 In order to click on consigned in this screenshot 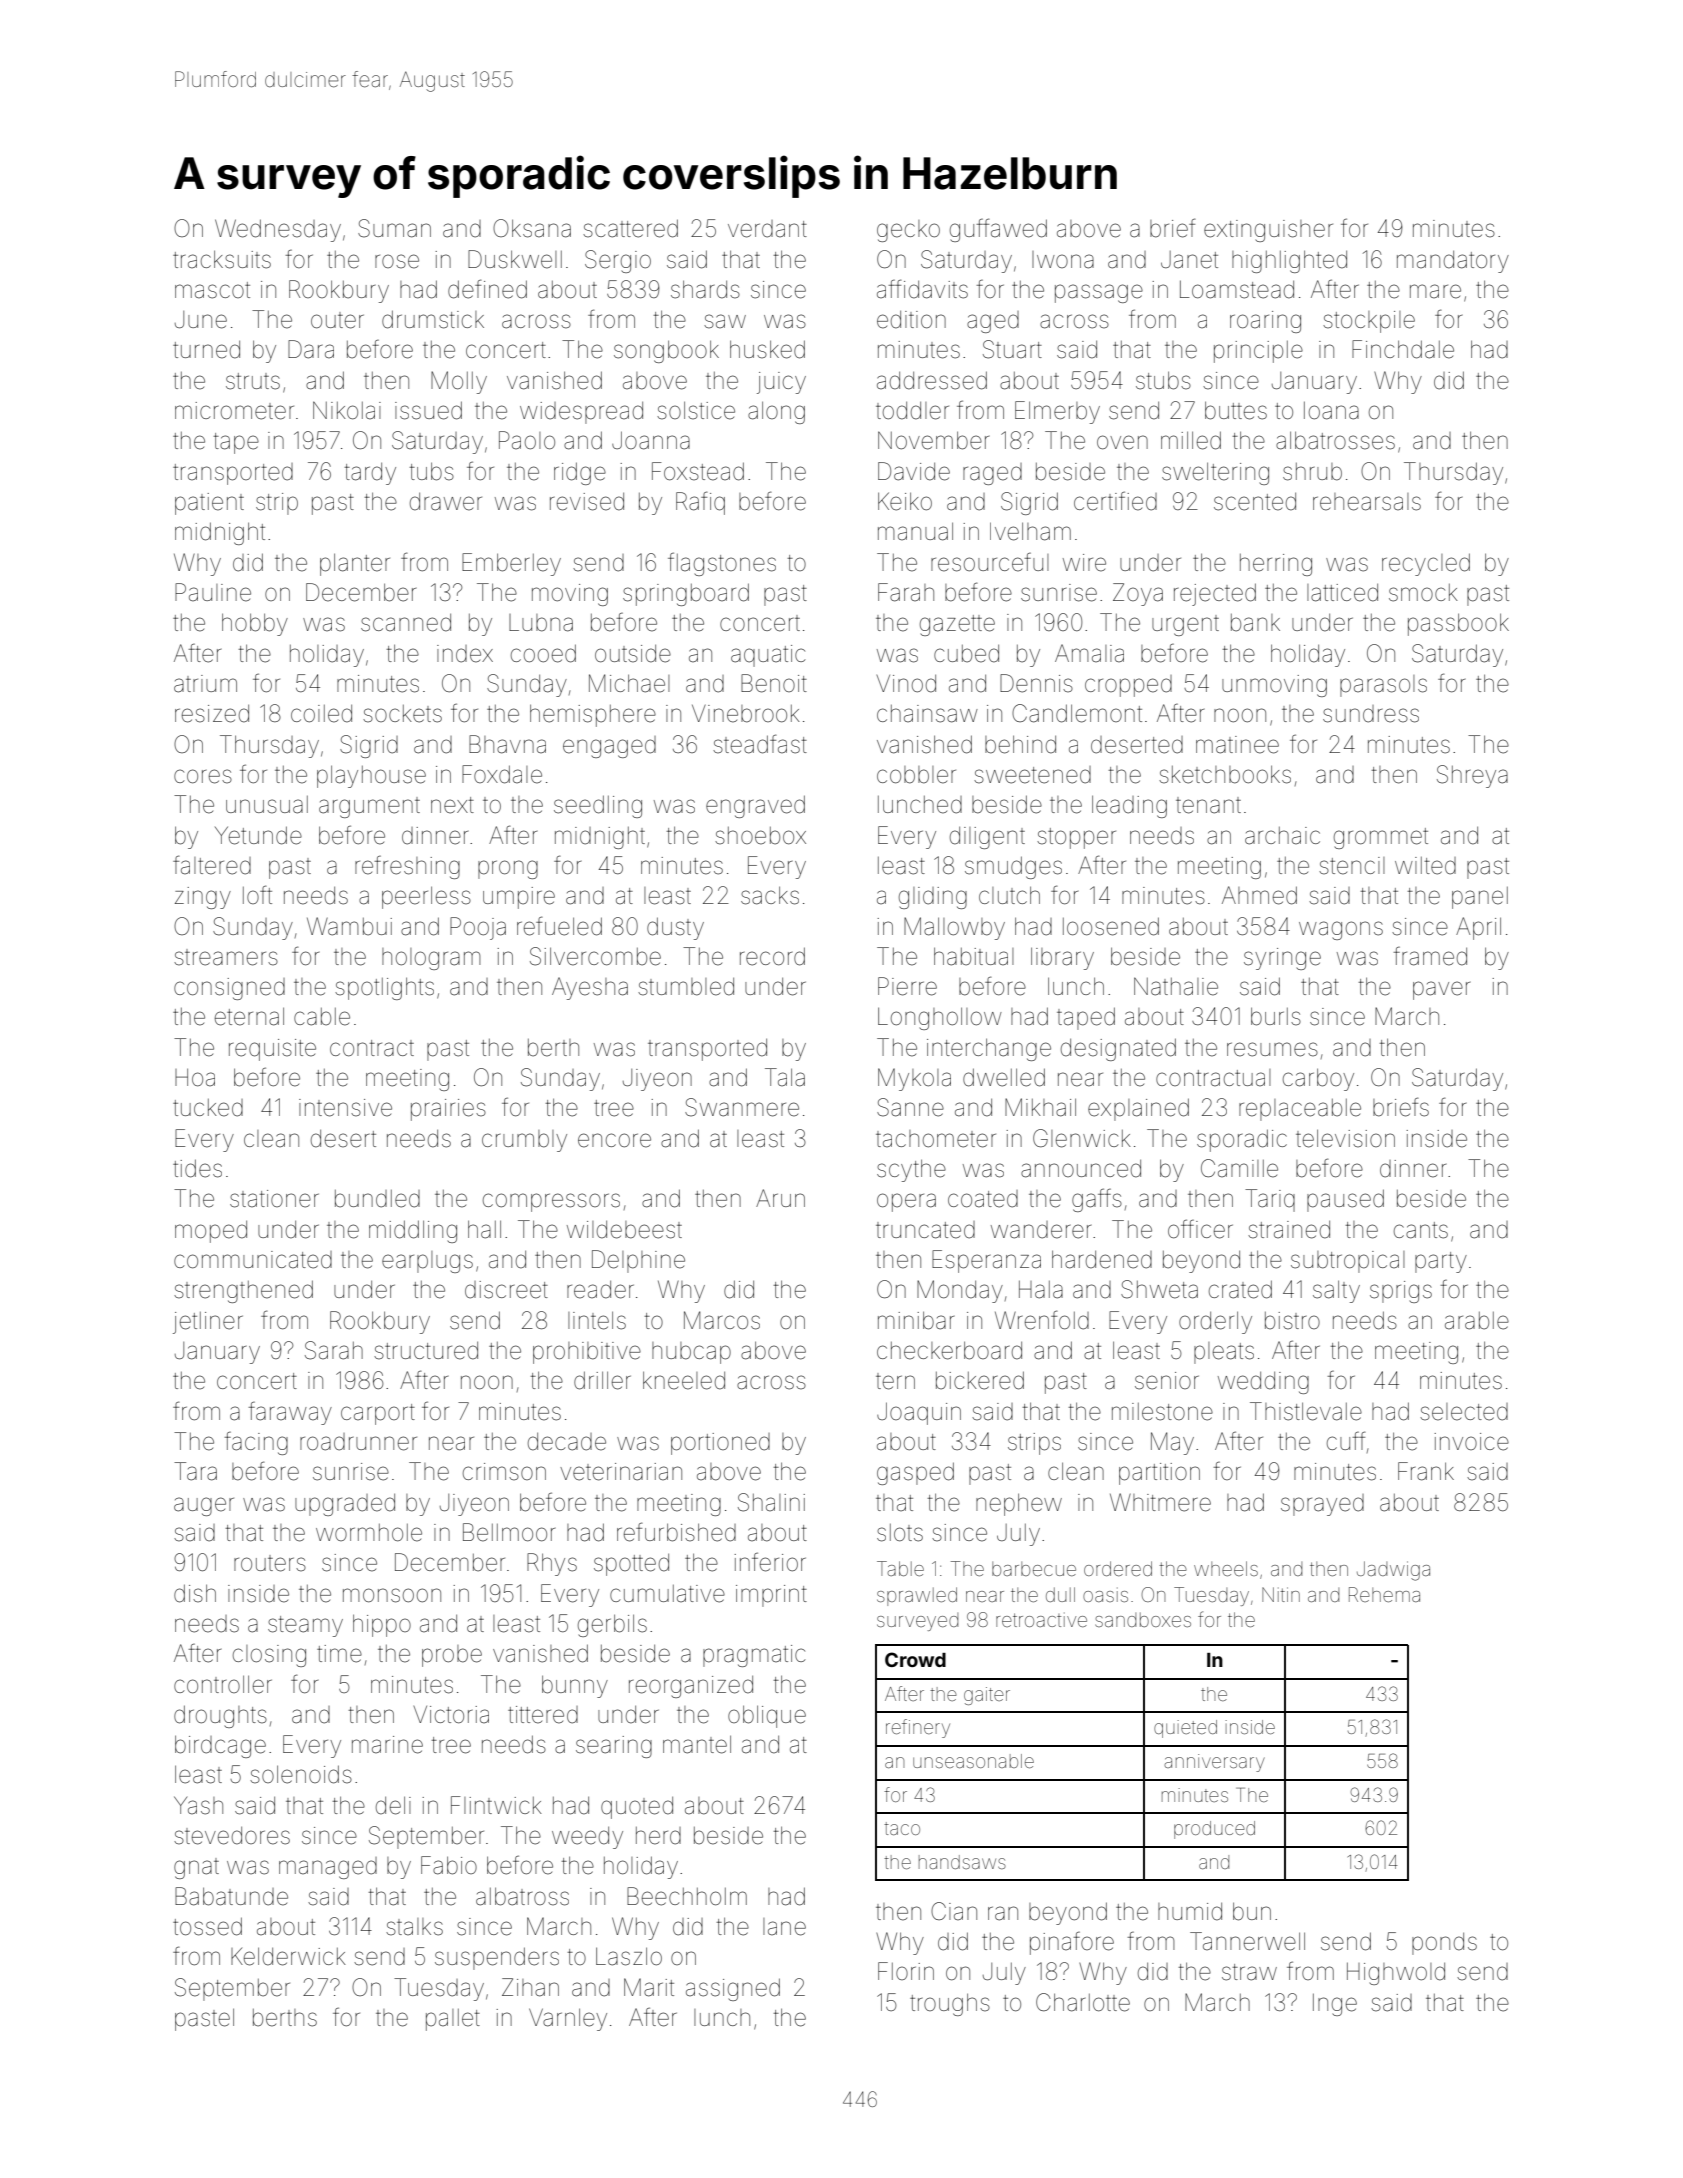, I will do `click(229, 989)`.
